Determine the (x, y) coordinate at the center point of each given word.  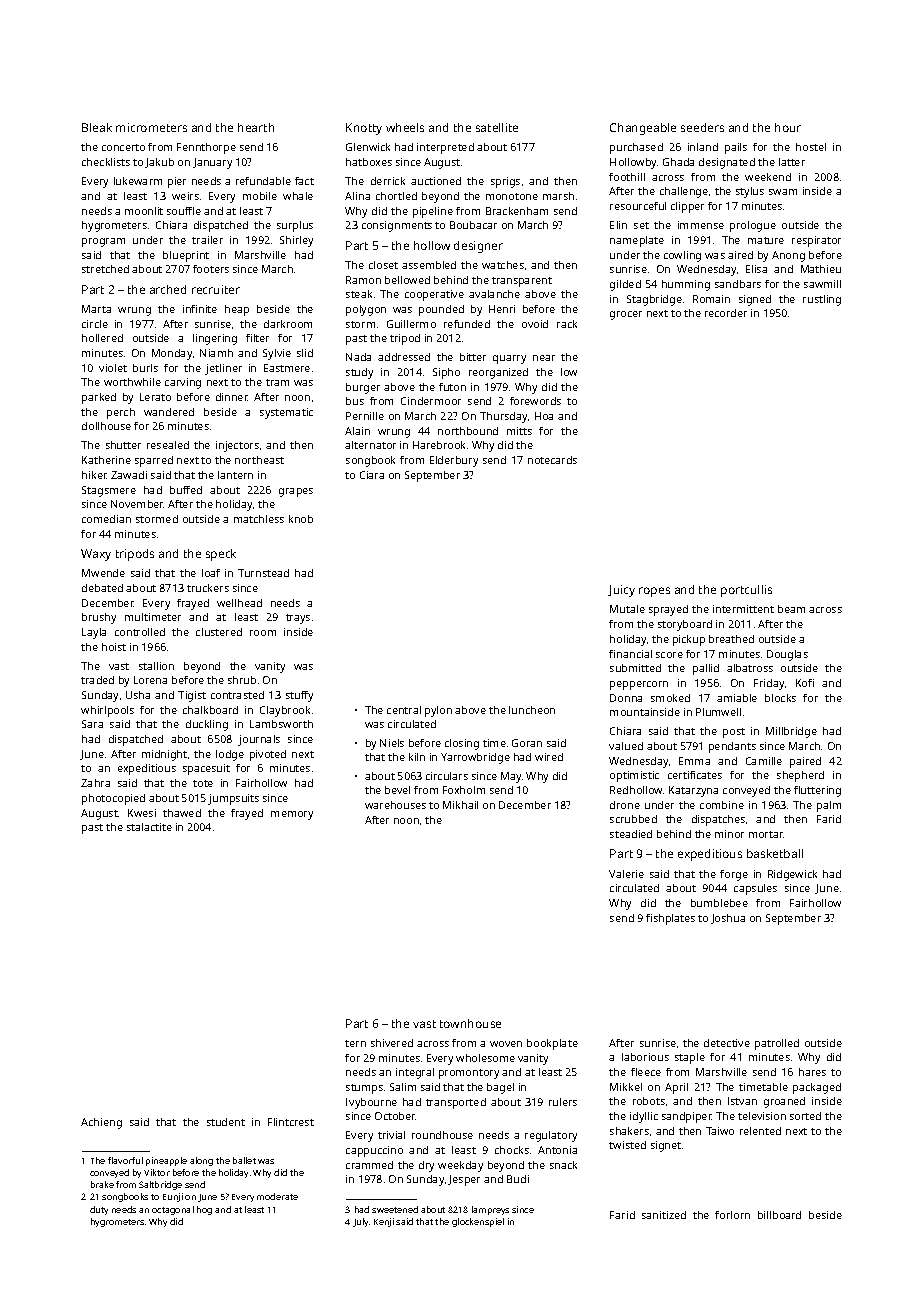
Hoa (544, 416)
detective (727, 1043)
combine (722, 805)
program (103, 242)
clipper (687, 207)
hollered (102, 338)
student (226, 1122)
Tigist (192, 696)
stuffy (299, 696)
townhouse (470, 1023)
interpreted (445, 148)
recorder (726, 313)
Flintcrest (291, 1122)
